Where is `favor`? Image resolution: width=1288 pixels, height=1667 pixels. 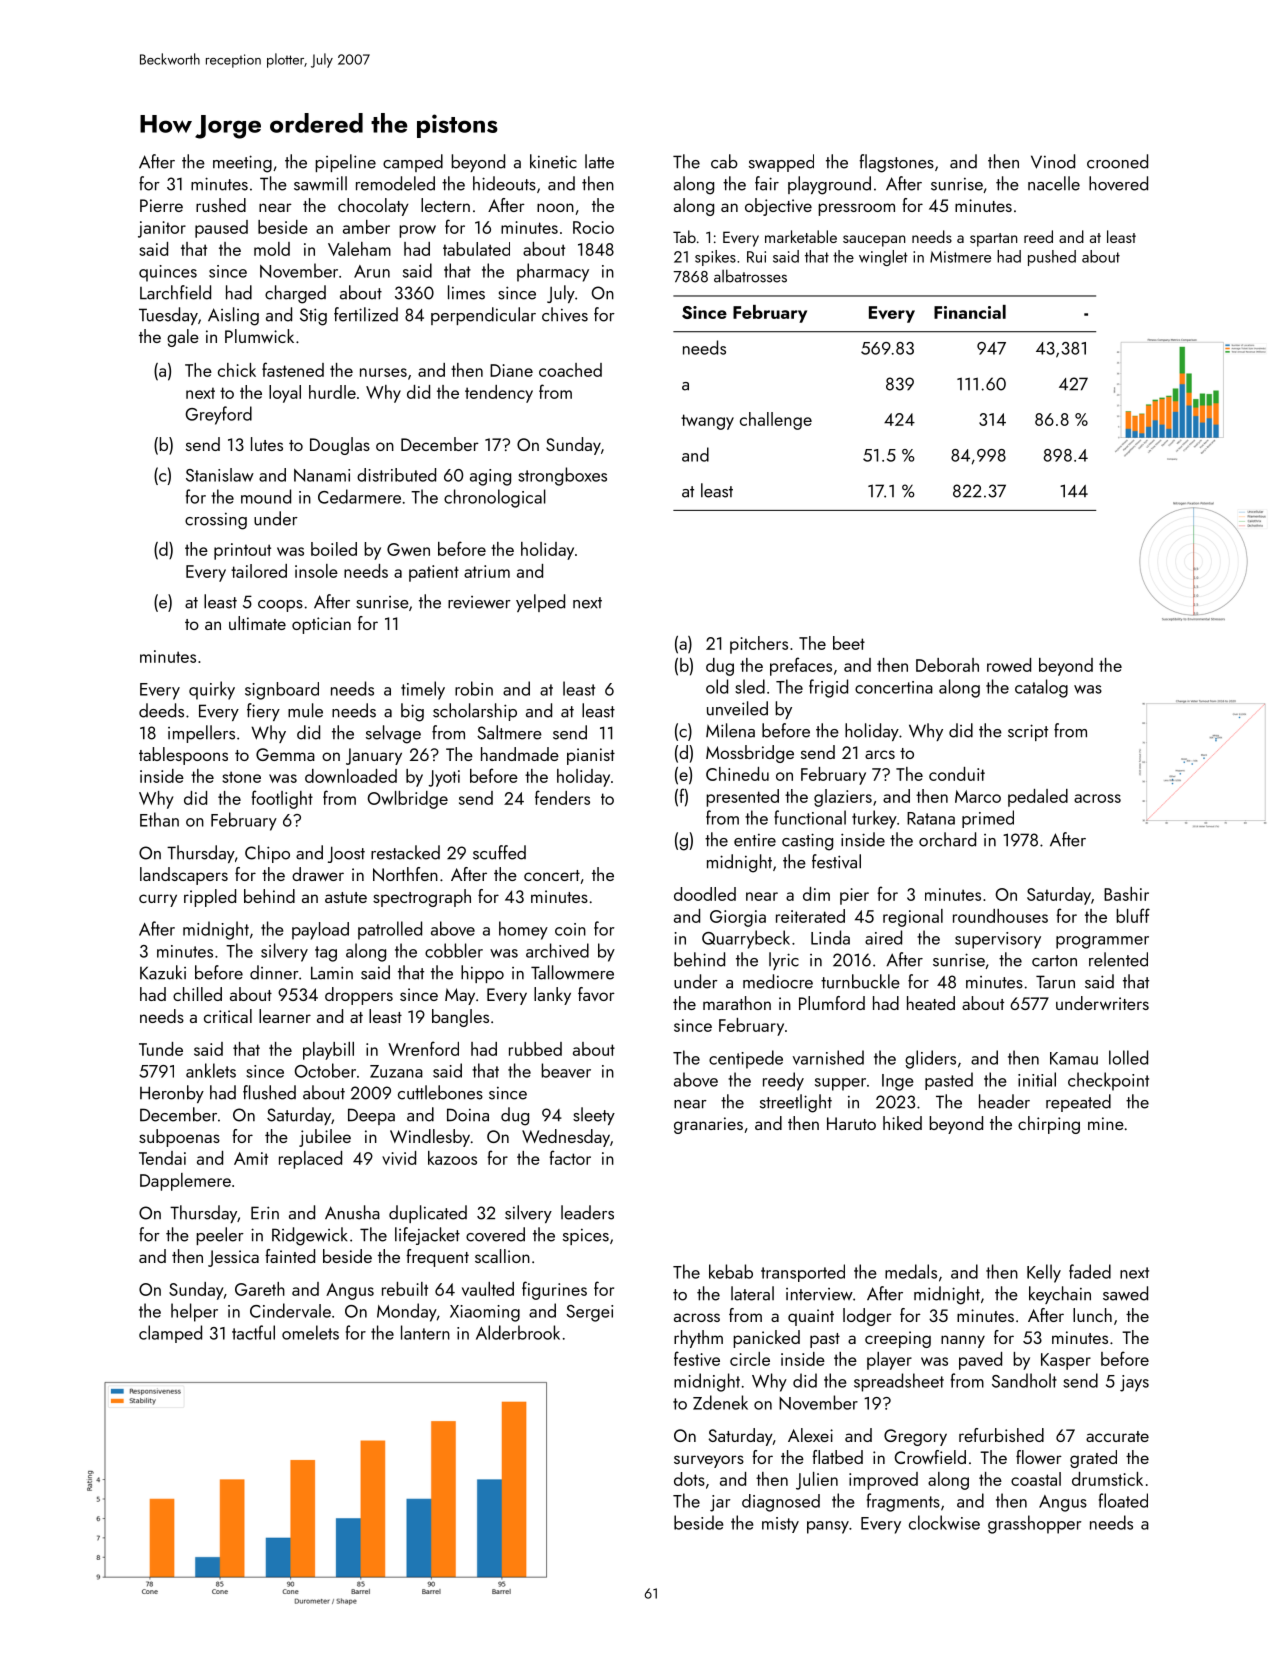 favor is located at coordinates (596, 994).
